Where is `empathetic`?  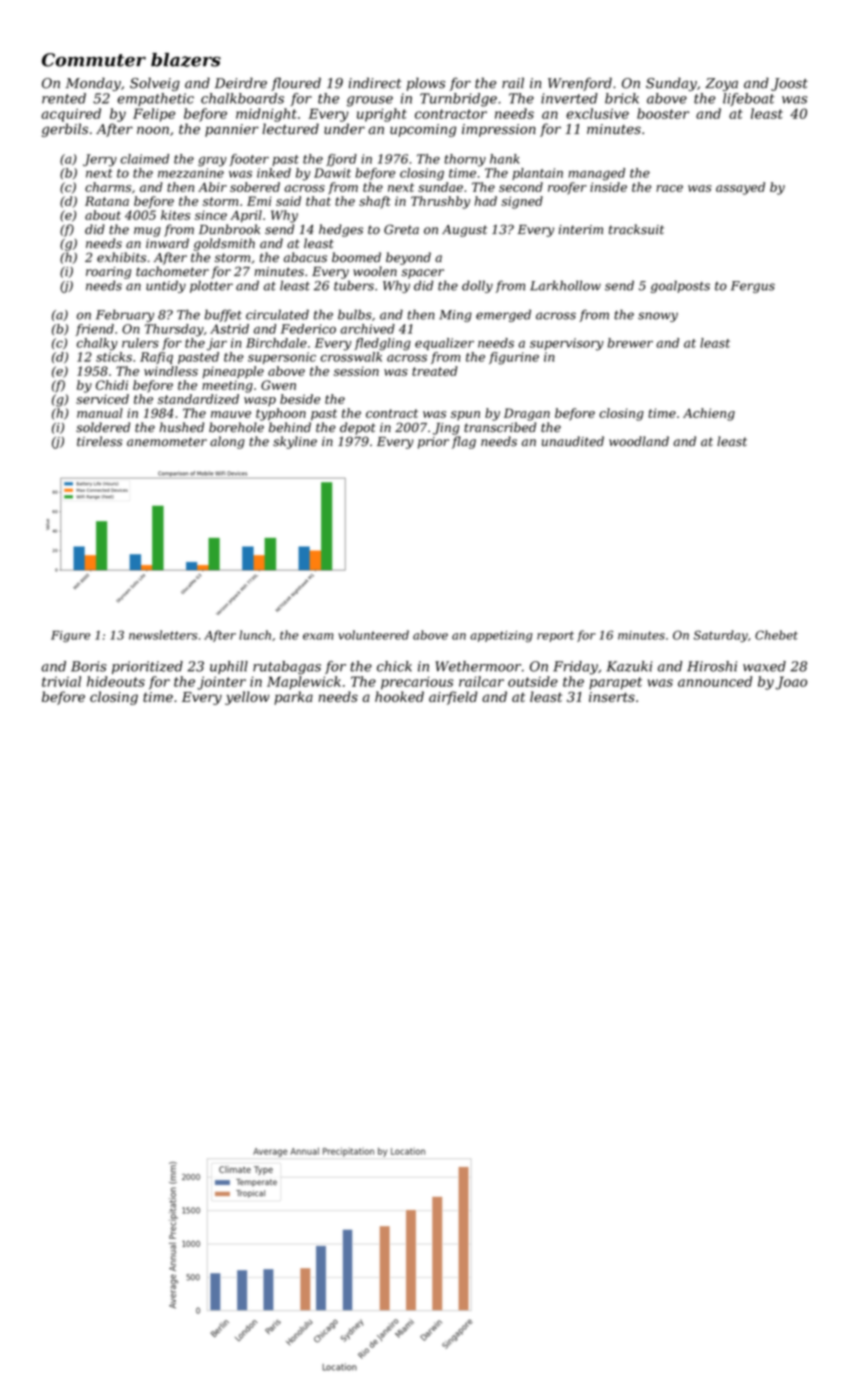
empathetic is located at coordinates (155, 99).
